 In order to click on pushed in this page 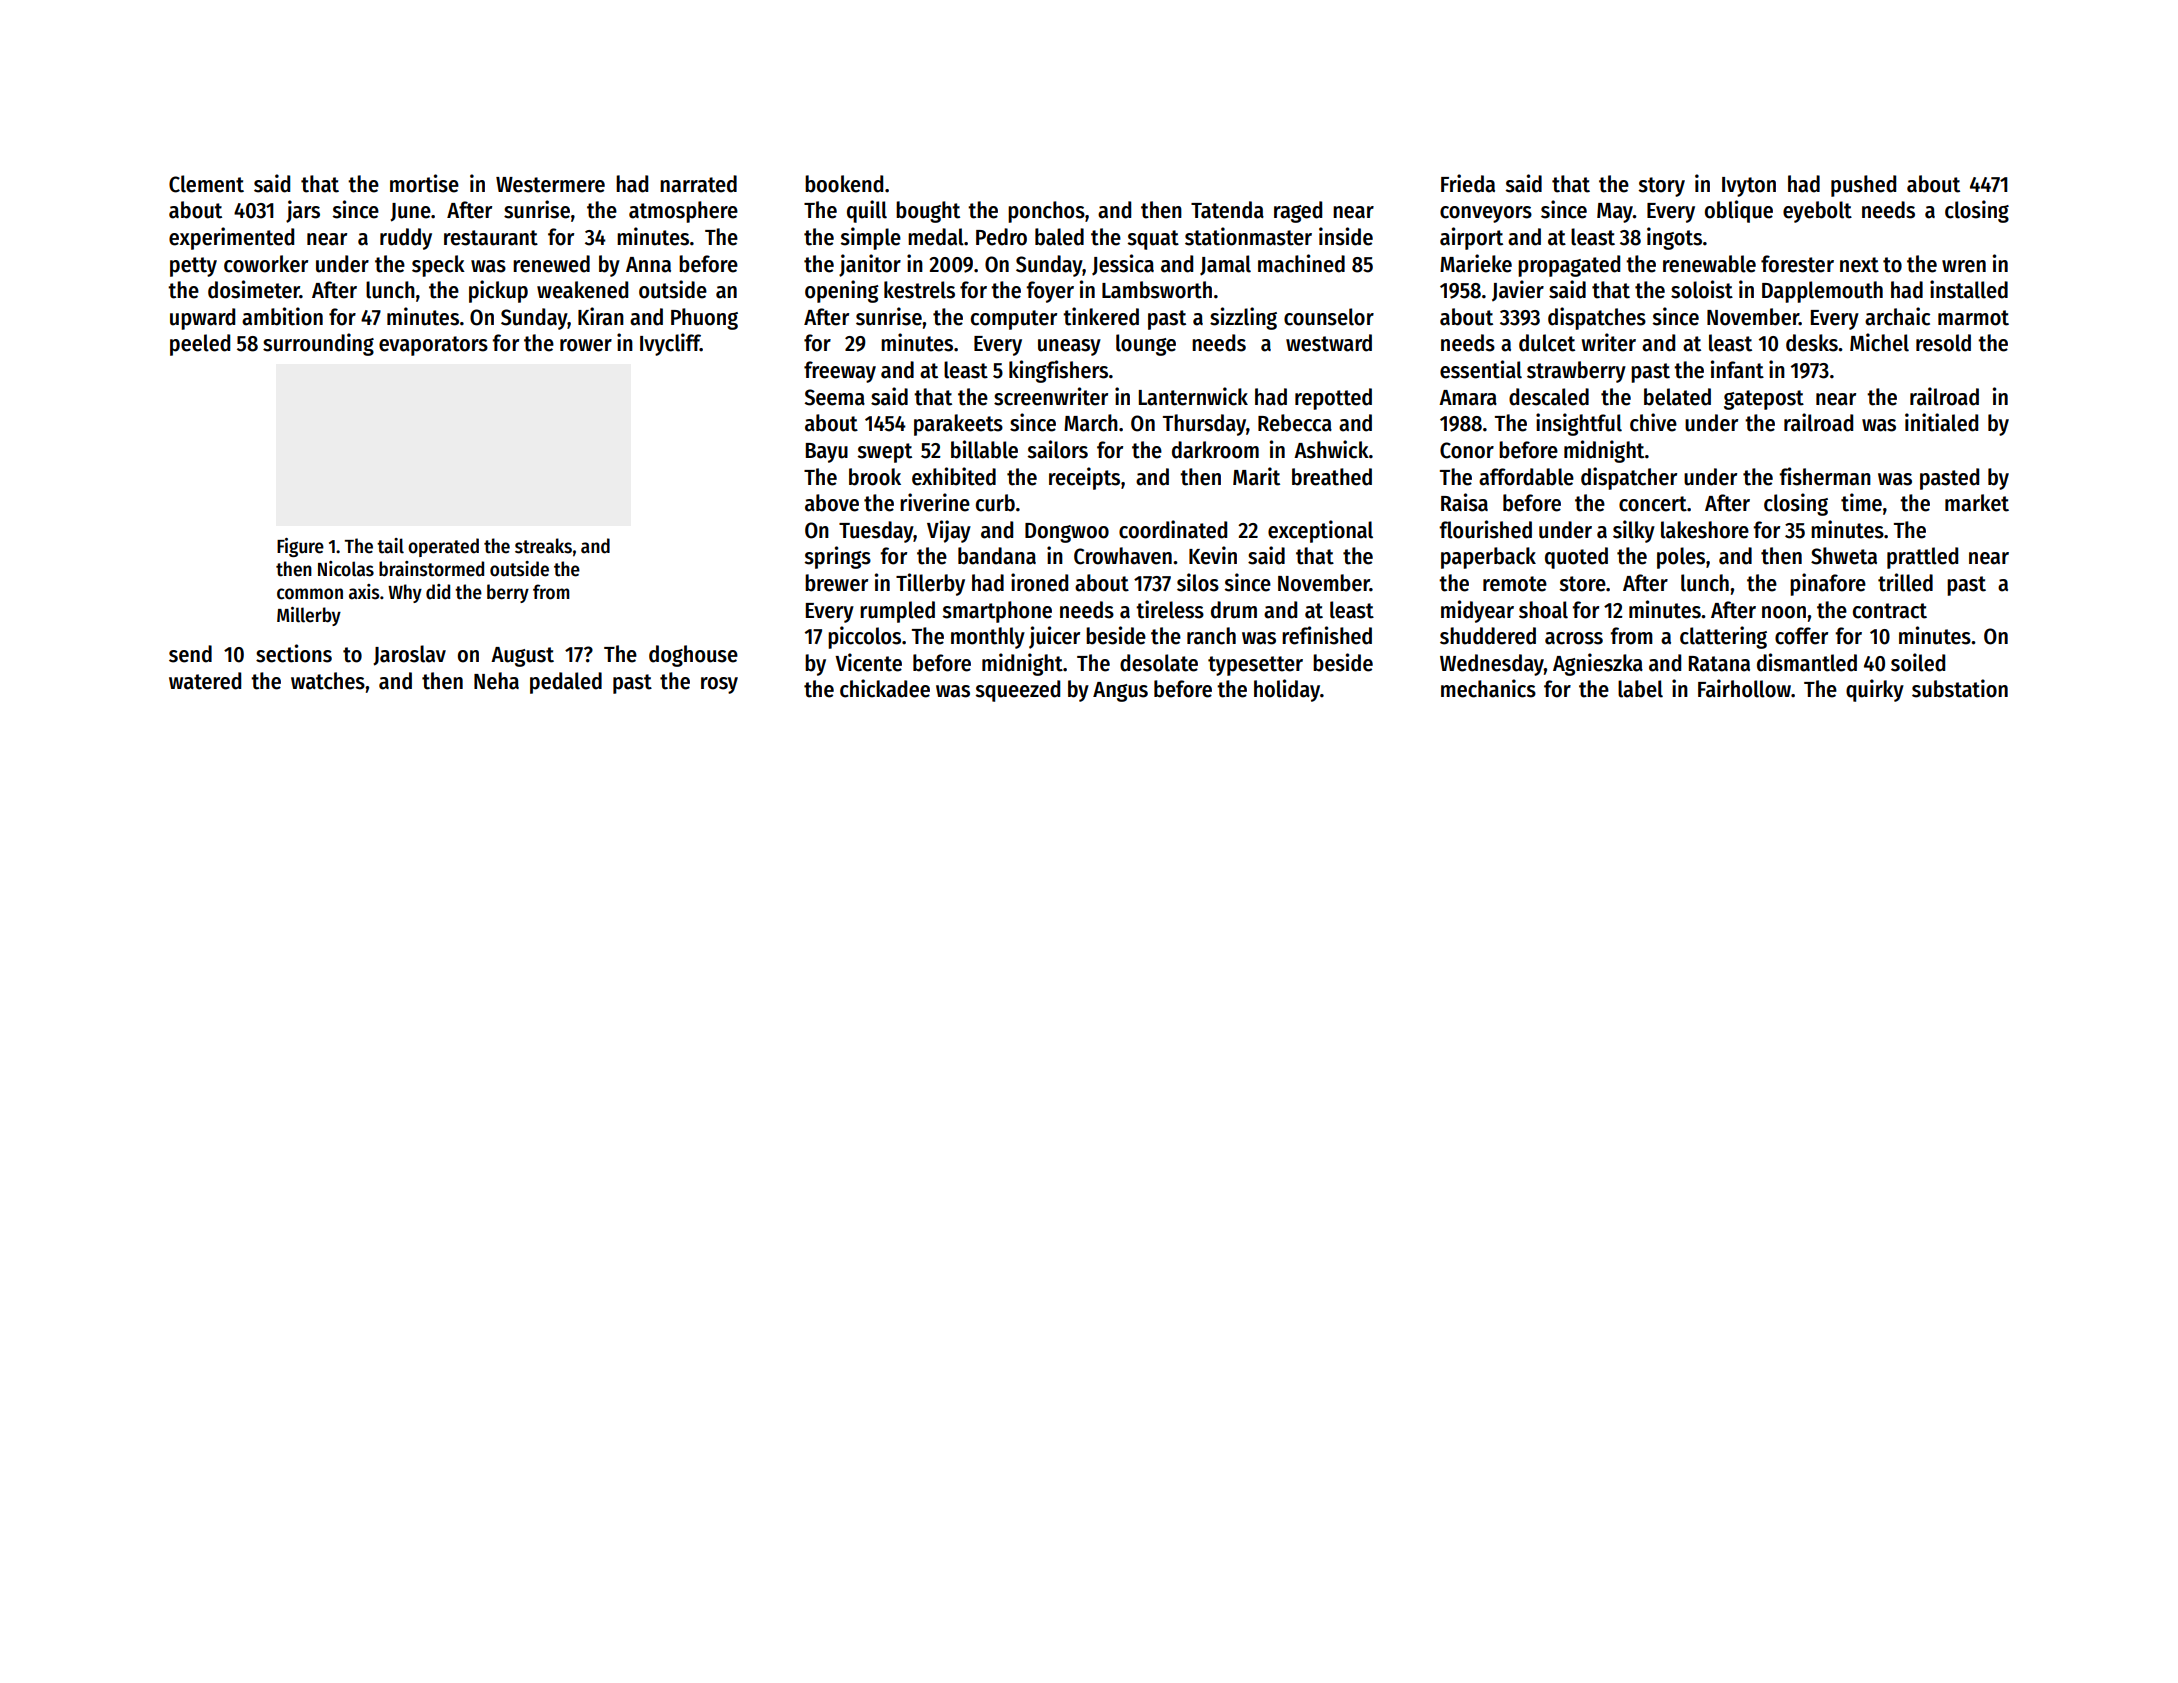, I will do `click(1863, 186)`.
